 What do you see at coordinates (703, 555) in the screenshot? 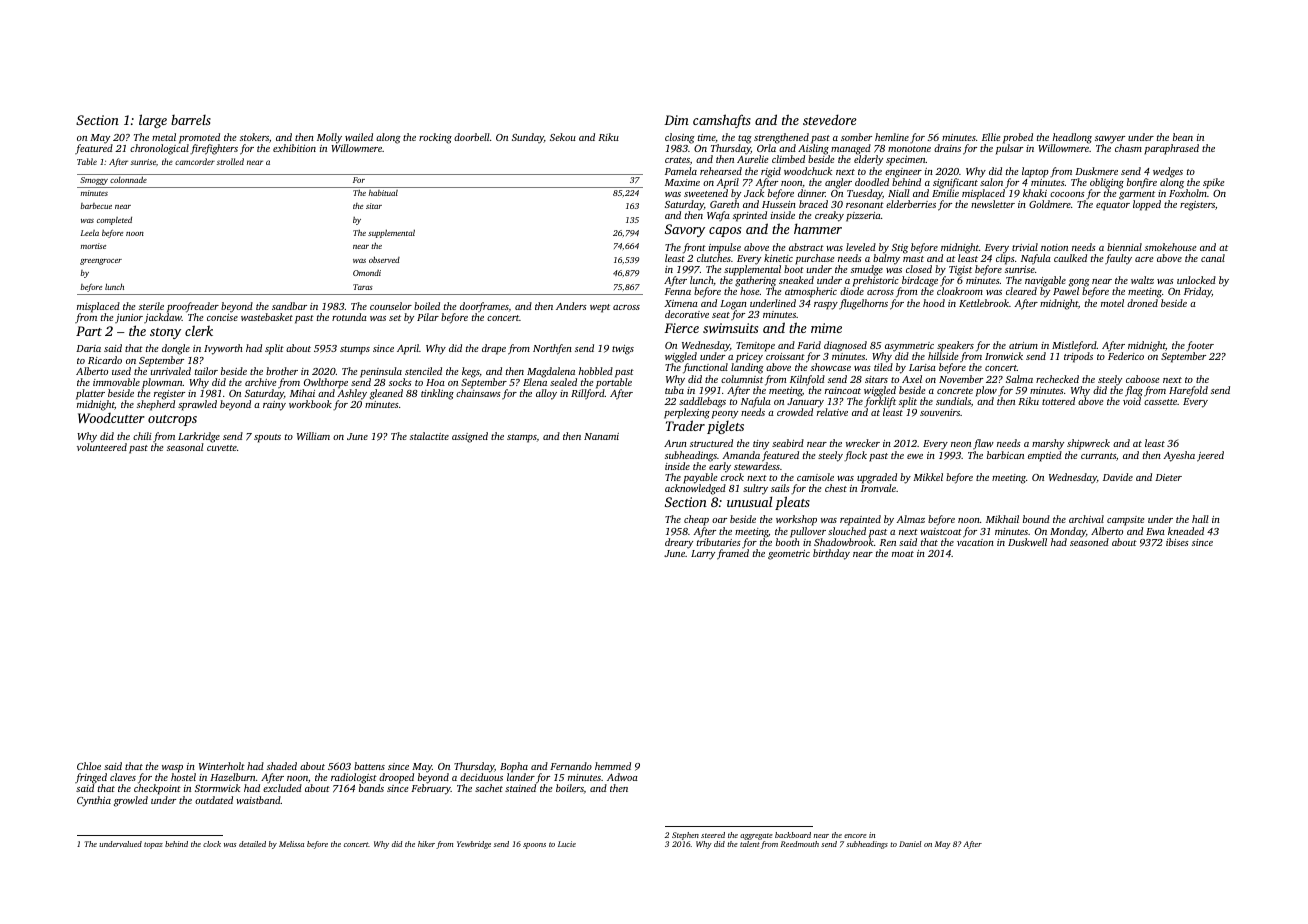
I see `Larry` at bounding box center [703, 555].
